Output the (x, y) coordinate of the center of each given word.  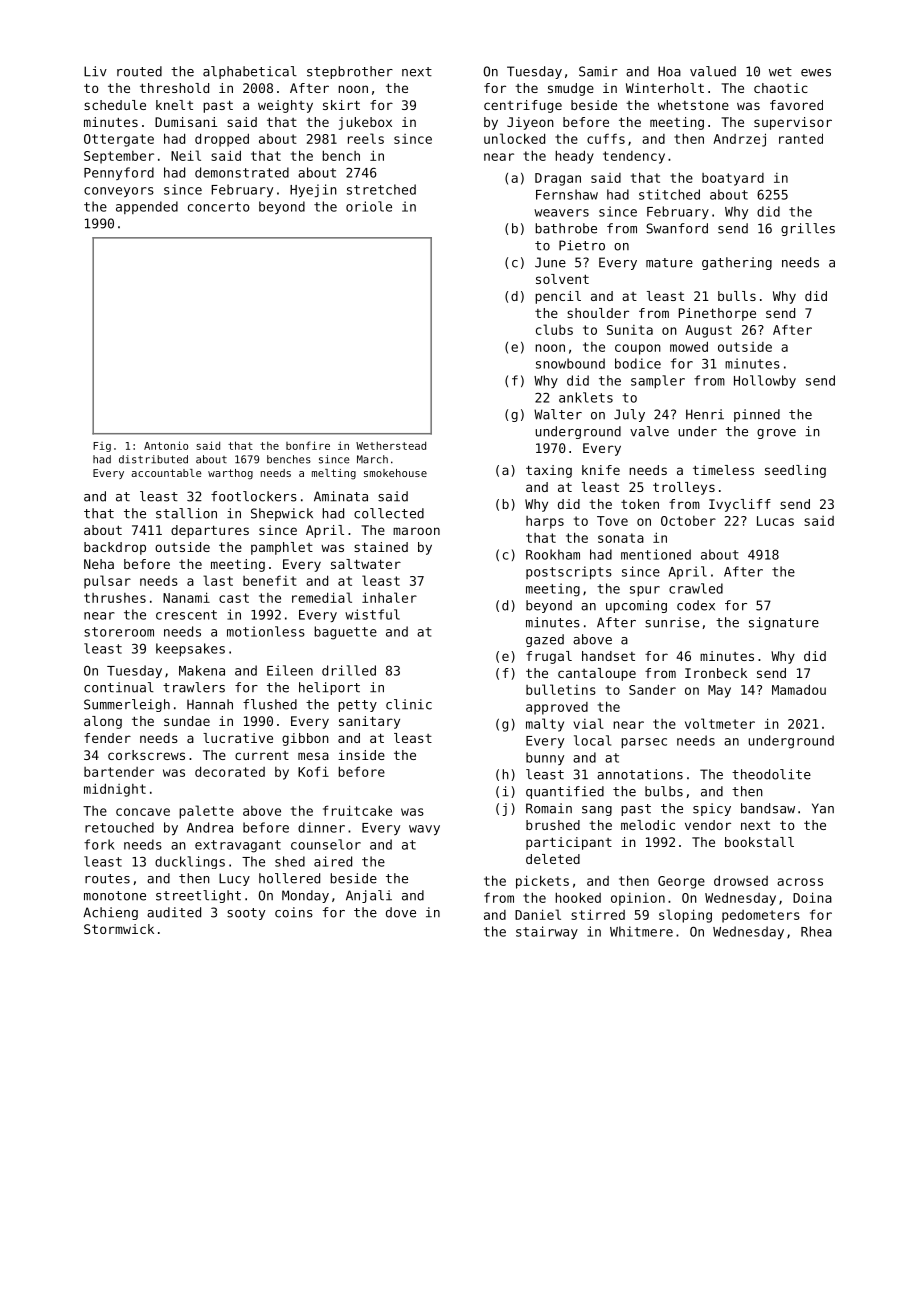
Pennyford (119, 173)
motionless (266, 631)
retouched (119, 827)
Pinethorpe (717, 314)
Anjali (369, 896)
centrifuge (523, 106)
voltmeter (720, 723)
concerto (219, 207)
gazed (545, 640)
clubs (554, 329)
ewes (816, 73)
